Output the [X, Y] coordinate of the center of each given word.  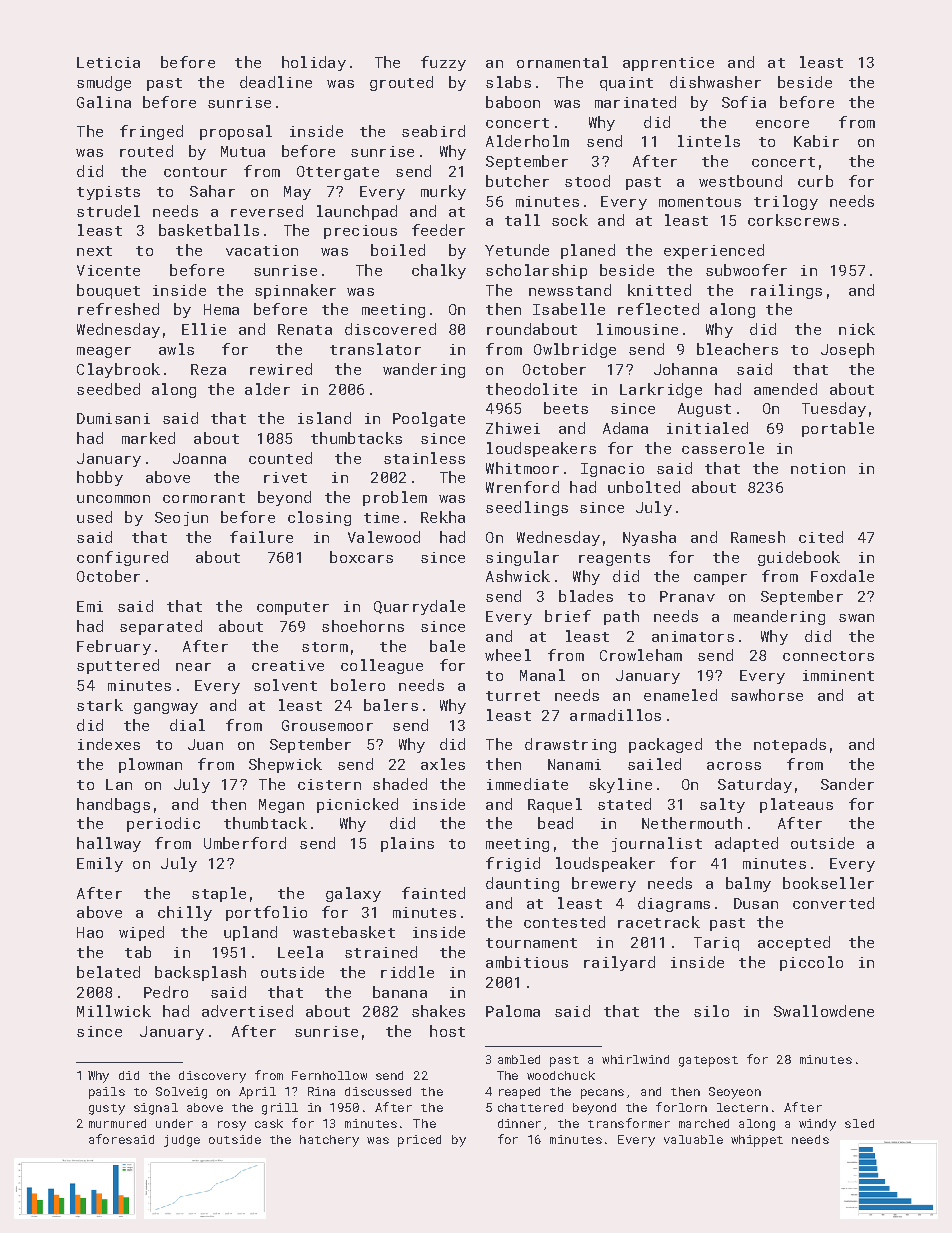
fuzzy [443, 63]
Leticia [108, 62]
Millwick [114, 1011]
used [94, 517]
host [447, 1031]
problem [395, 498]
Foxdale [842, 576]
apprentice [668, 64]
